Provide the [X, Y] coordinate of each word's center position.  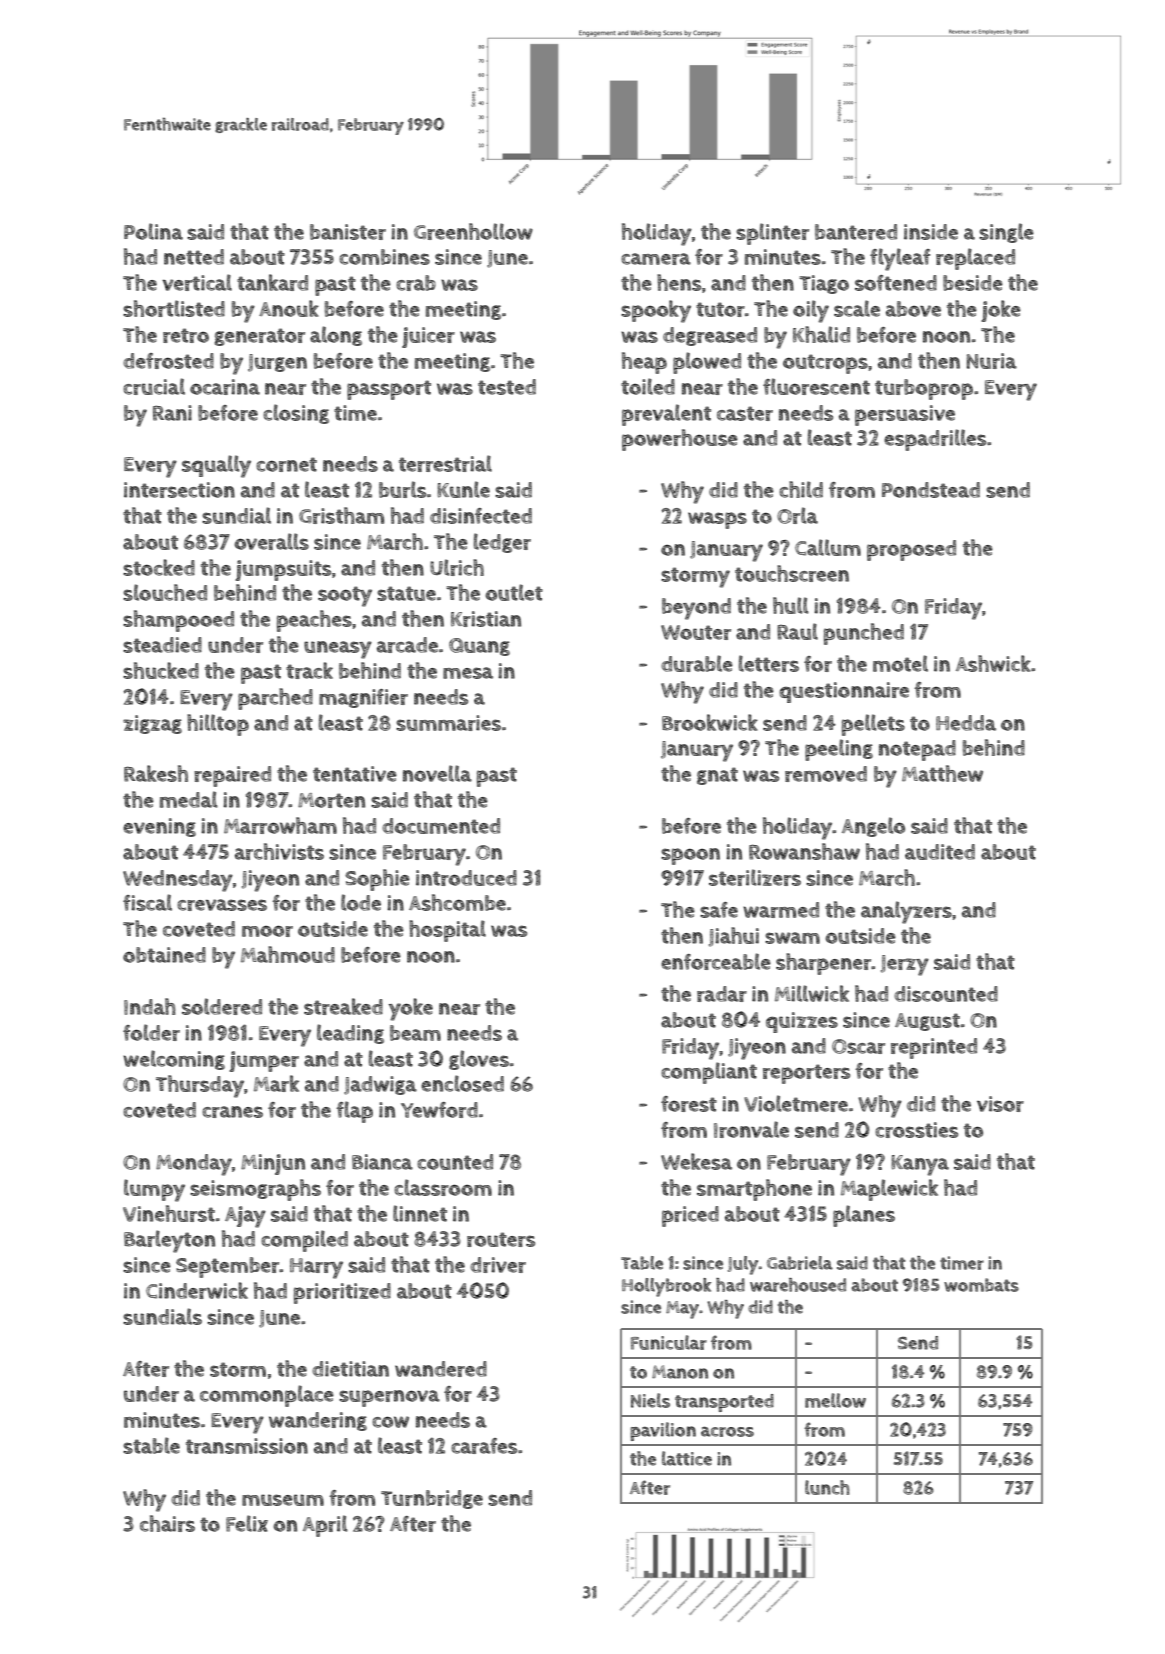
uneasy [338, 650]
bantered [856, 232]
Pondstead [931, 490]
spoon [690, 856]
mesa [468, 673]
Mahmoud [288, 954]
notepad [917, 750]
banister [348, 232]
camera [656, 259]
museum [283, 1500]
